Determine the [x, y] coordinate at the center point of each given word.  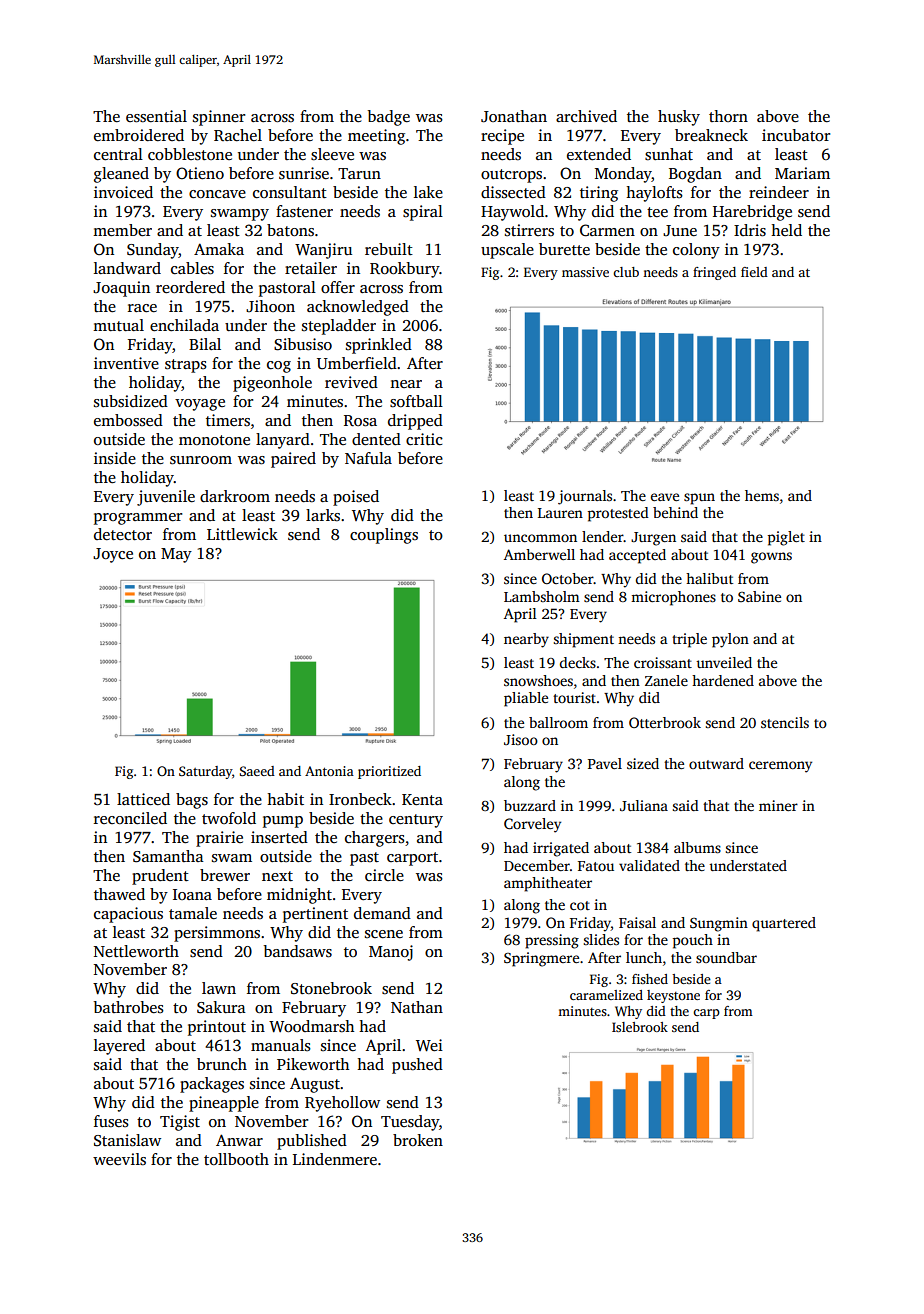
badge [388, 118]
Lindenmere [335, 1159]
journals [585, 497]
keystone [673, 996]
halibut [709, 578]
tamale [193, 913]
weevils [119, 1159]
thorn [728, 116]
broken [418, 1140]
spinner [219, 118]
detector [123, 534]
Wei [429, 1045]
